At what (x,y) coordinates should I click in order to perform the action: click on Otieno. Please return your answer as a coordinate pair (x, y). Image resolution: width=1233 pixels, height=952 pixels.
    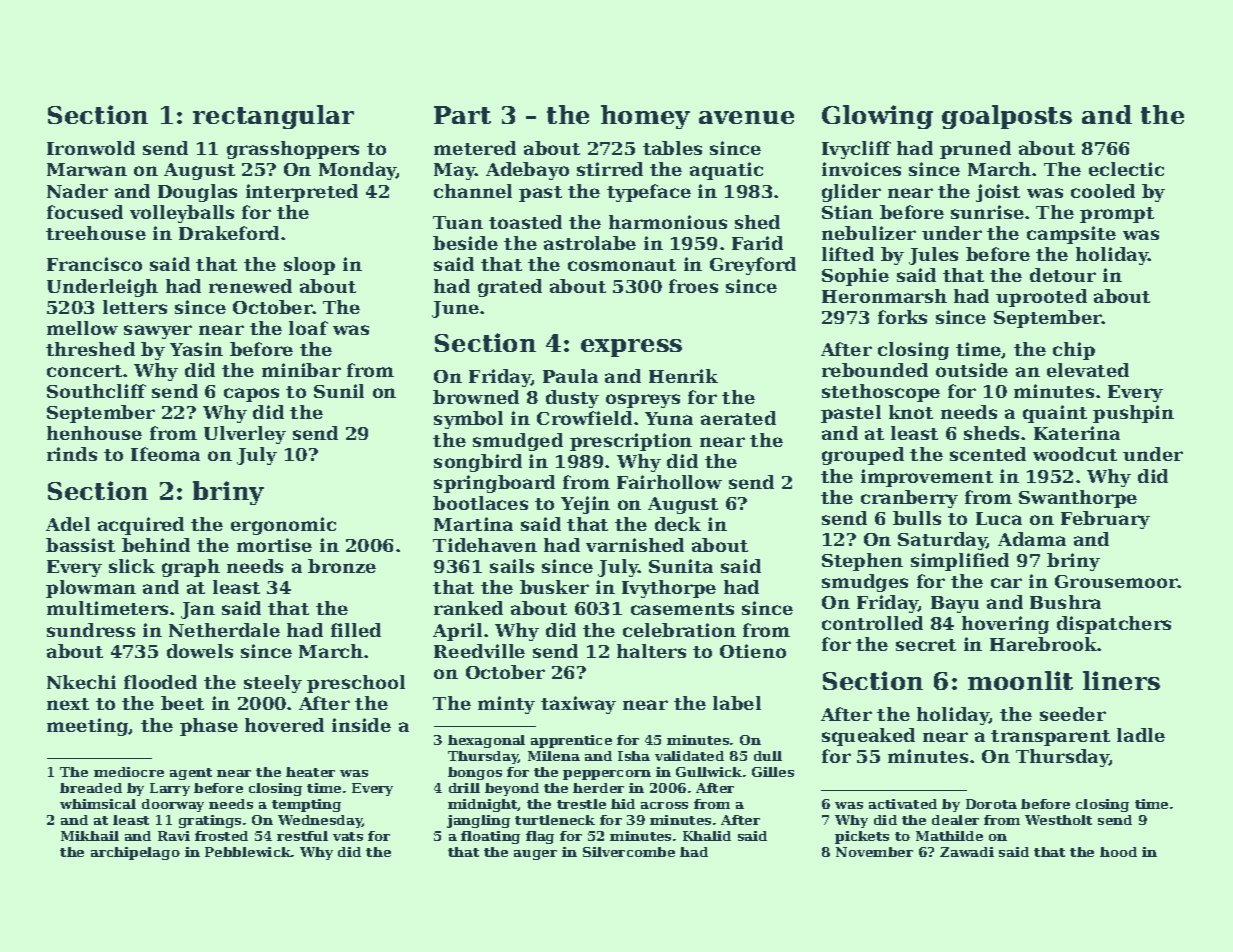
    Looking at the image, I should click on (753, 651).
